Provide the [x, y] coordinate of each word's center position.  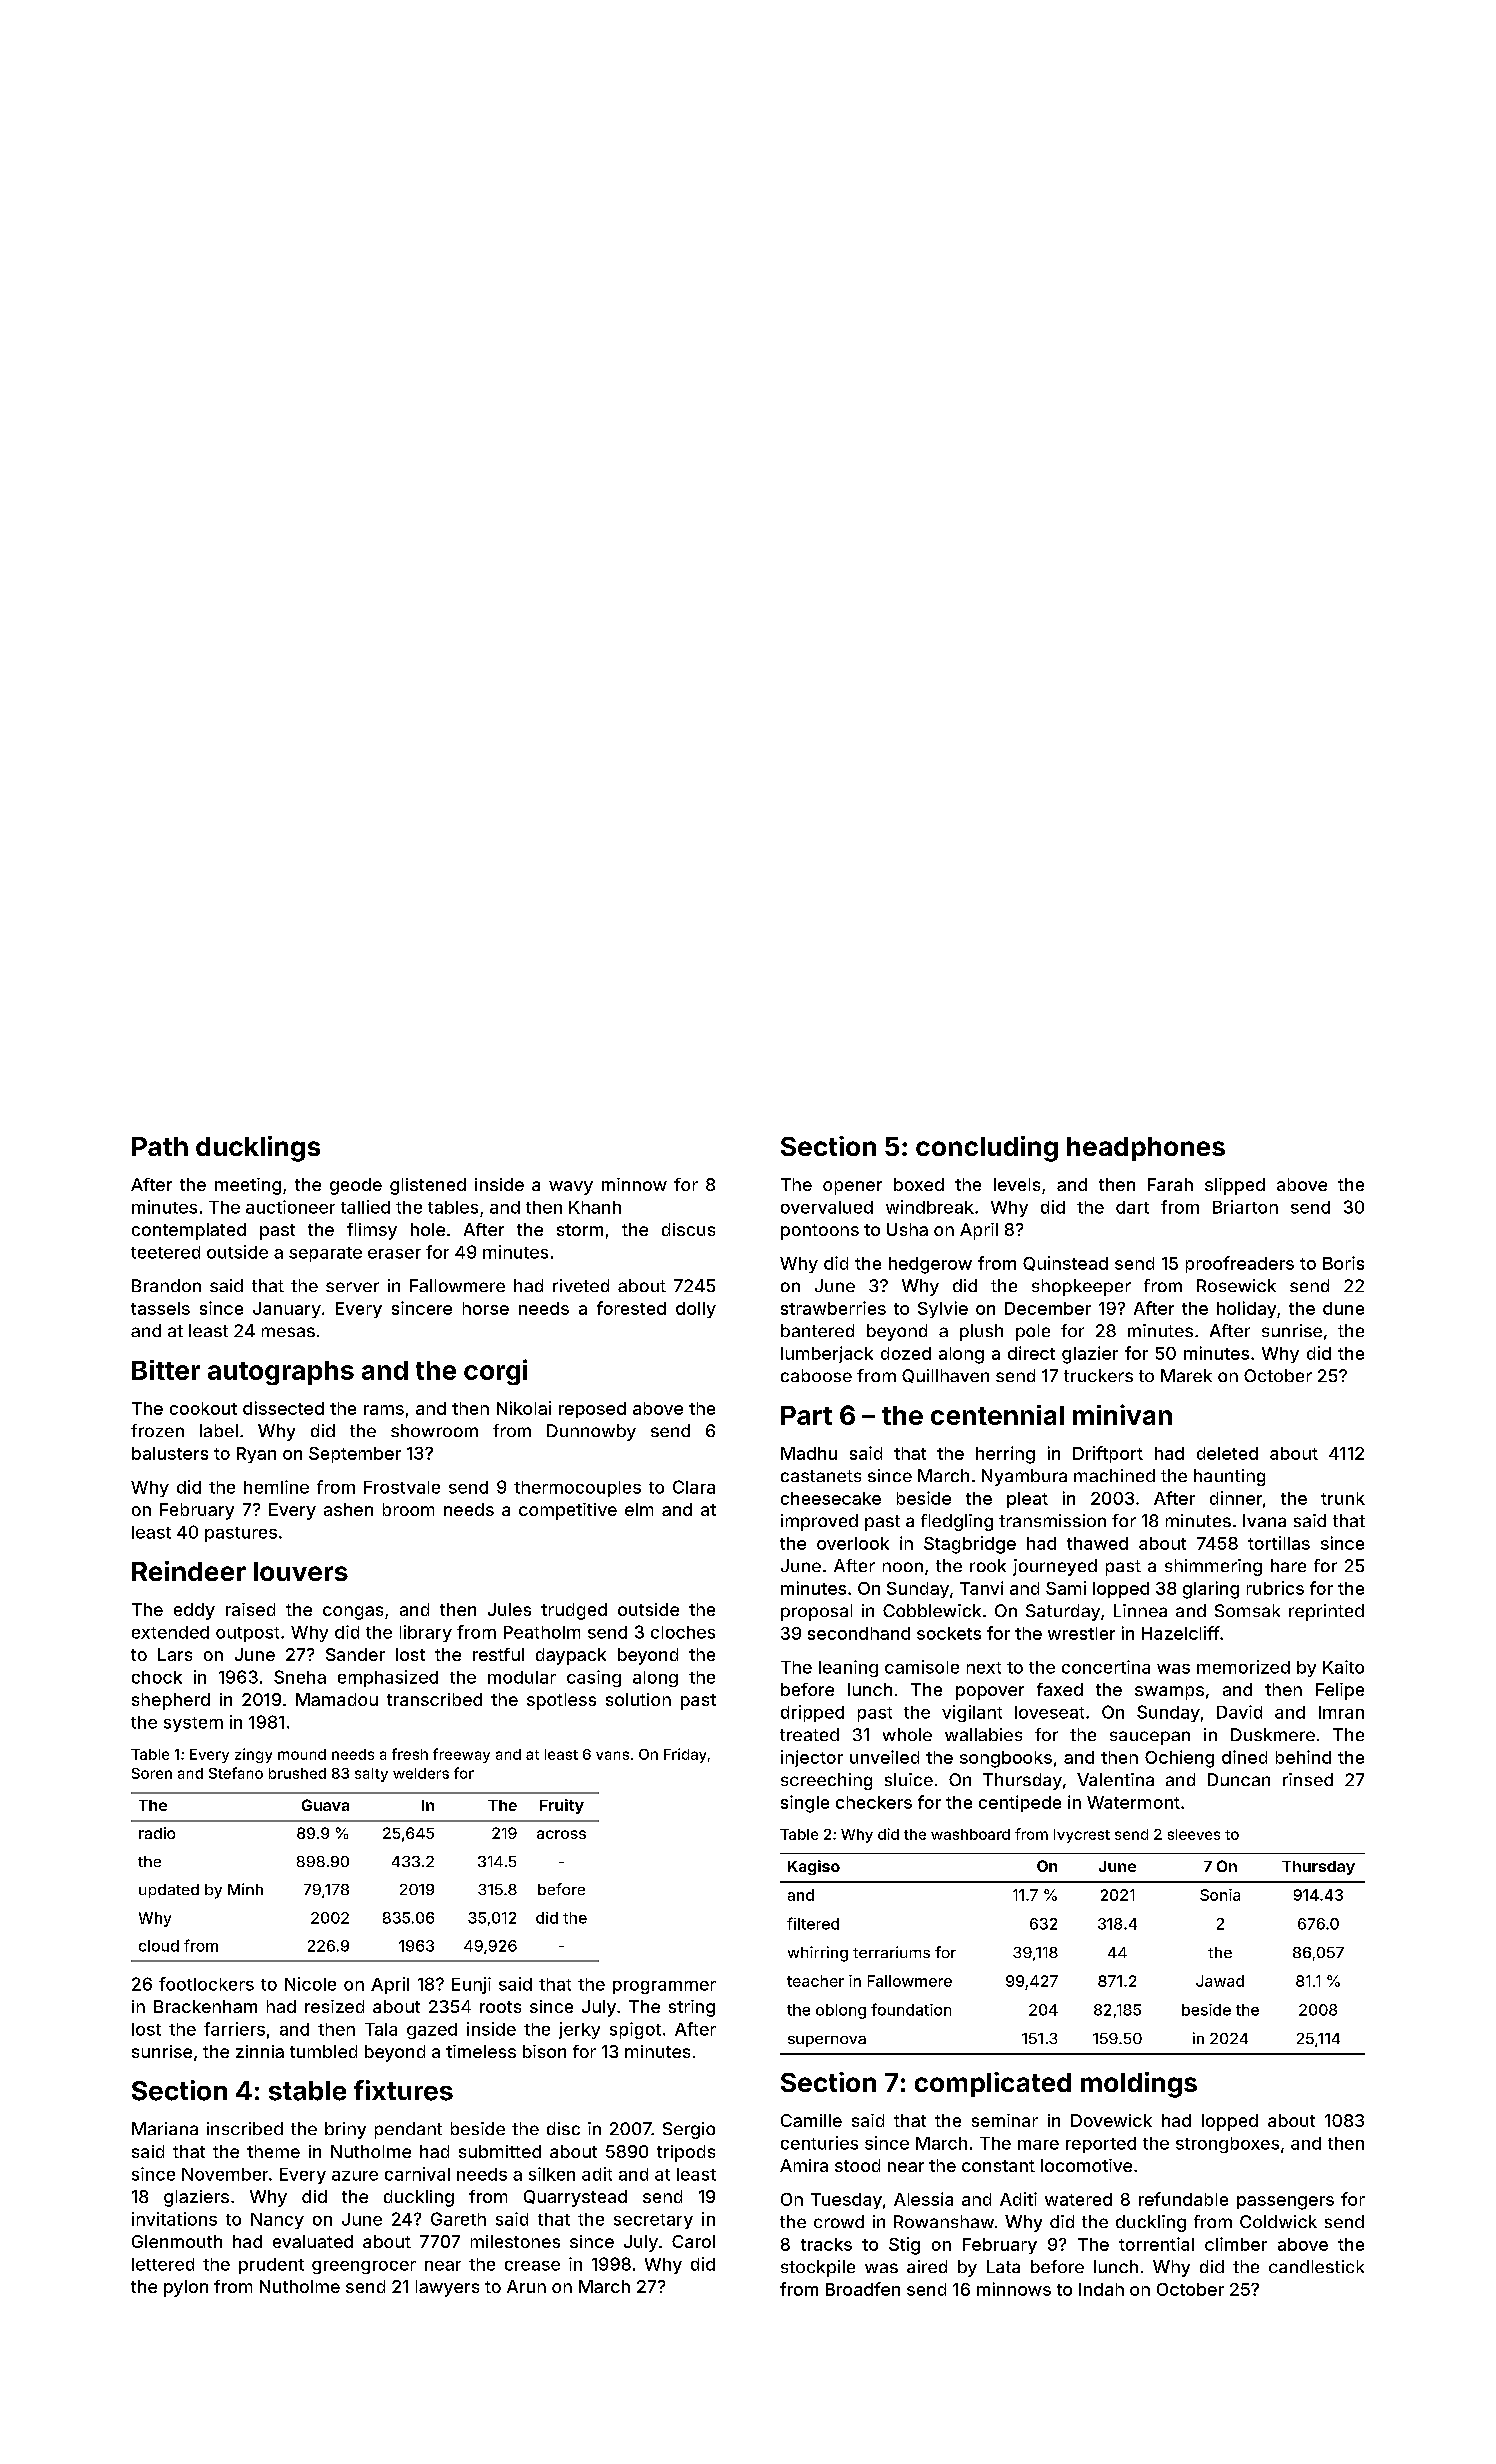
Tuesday [846, 2201]
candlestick [1316, 2266]
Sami [1066, 1588]
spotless [561, 1701]
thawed [1097, 1543]
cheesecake [831, 1498]
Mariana [165, 2128]
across [561, 1834]
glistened [428, 1186]
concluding [987, 1149]
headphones [1146, 1149]
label [219, 1430]
